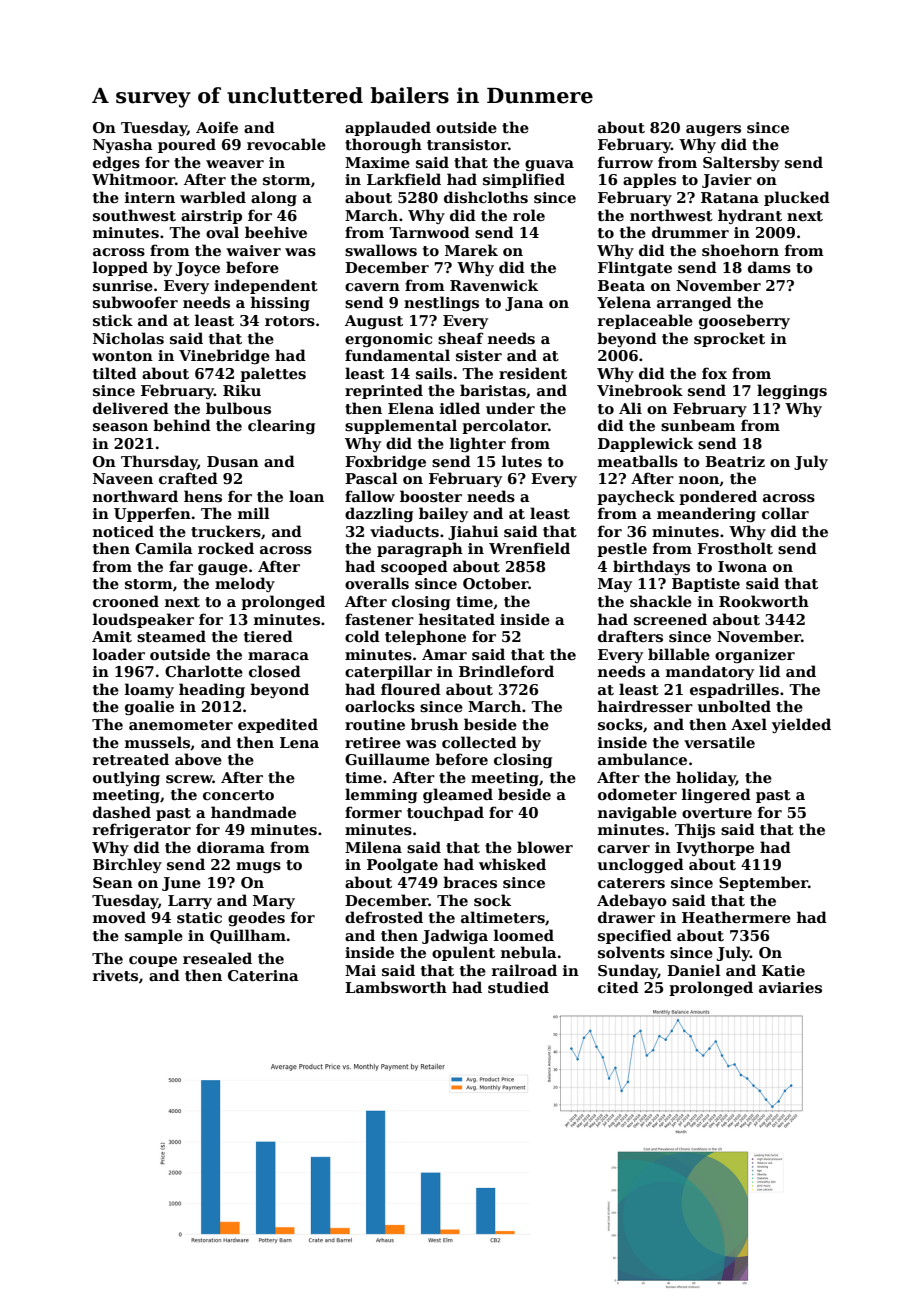 This page has width=924, height=1308. I want to click on anemometer, so click(181, 725).
